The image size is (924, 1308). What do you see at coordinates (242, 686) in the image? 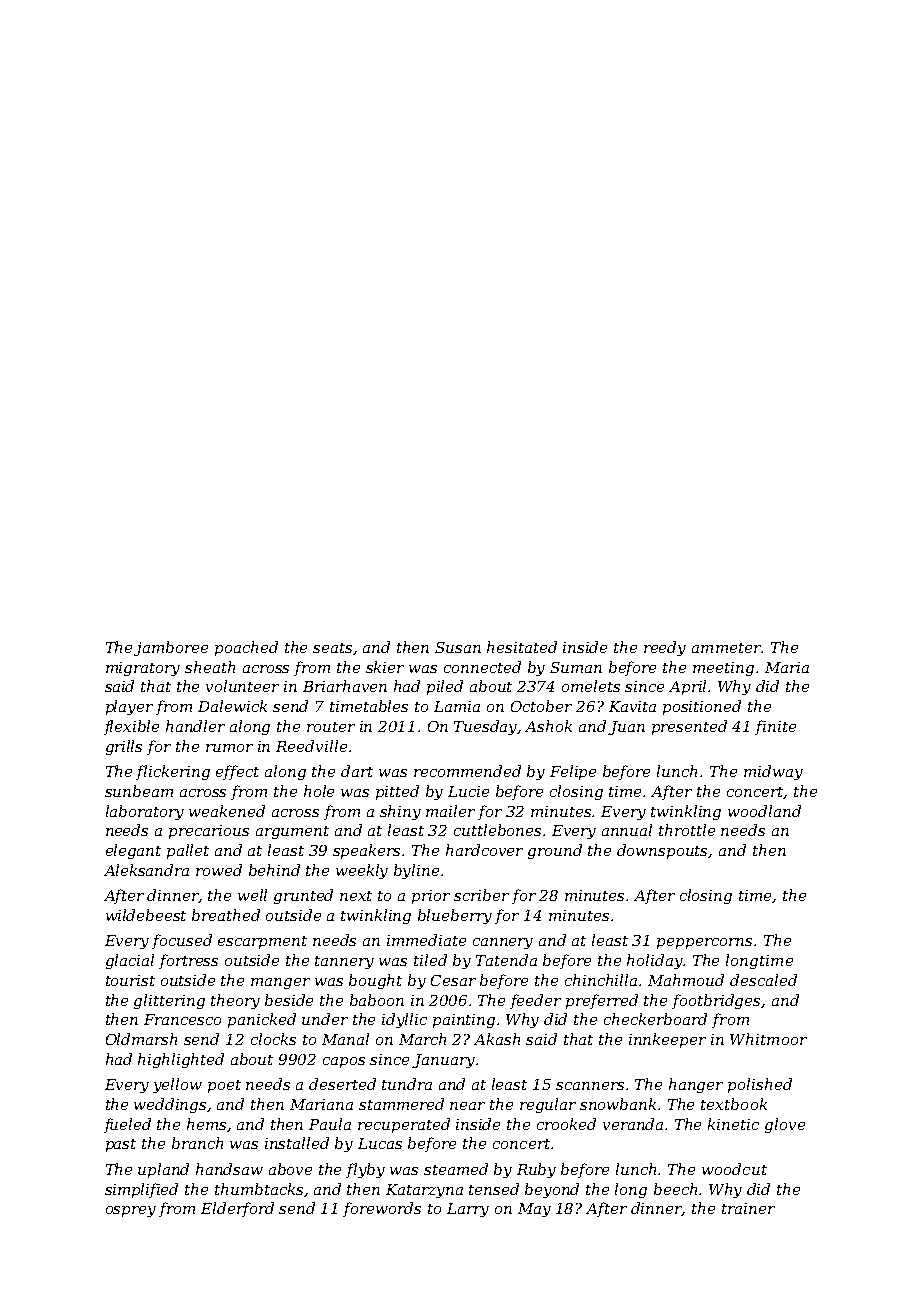
I see `volunteer` at bounding box center [242, 686].
